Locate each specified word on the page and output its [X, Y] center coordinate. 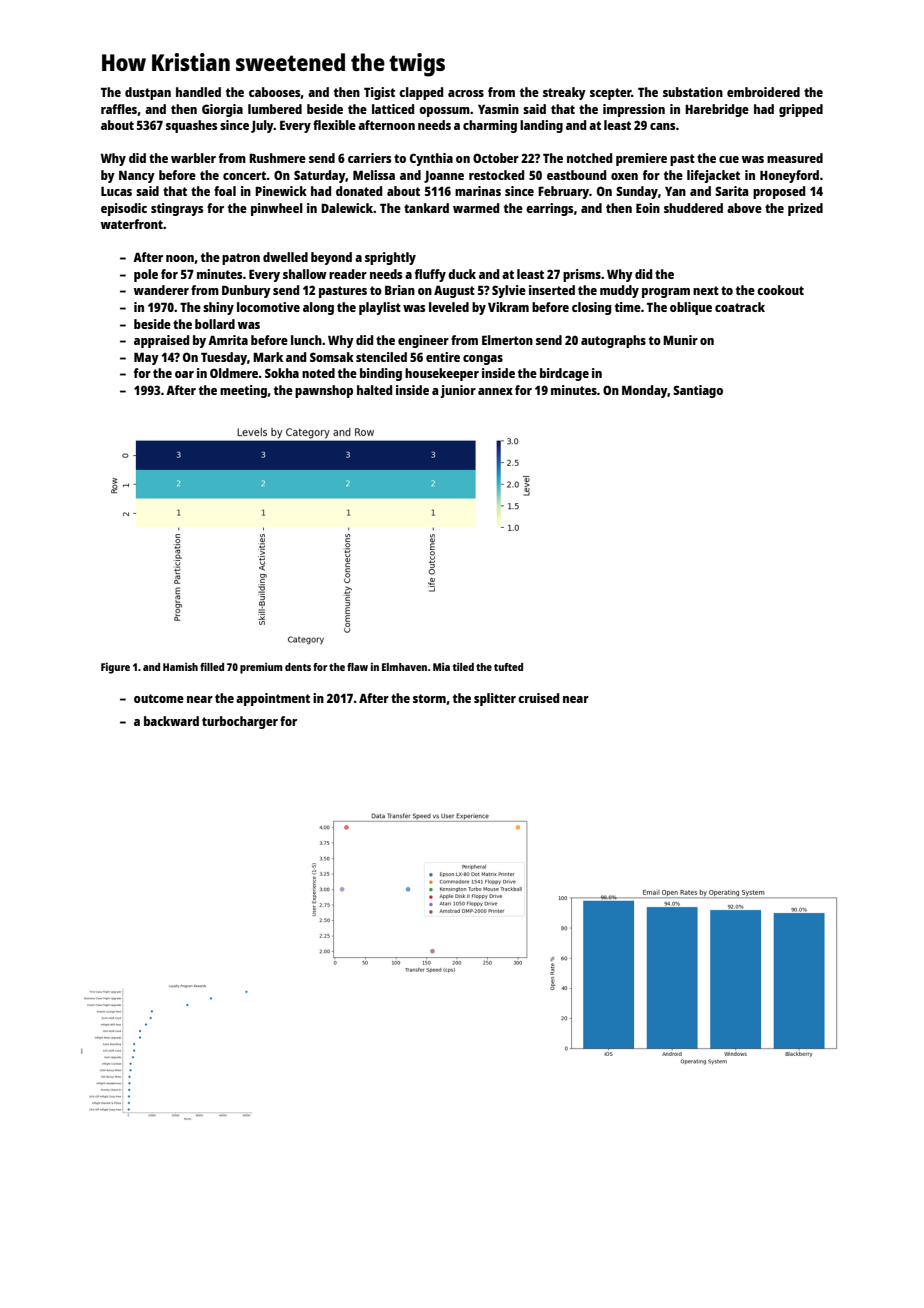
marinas [478, 191]
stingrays [177, 209]
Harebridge [717, 110]
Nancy [137, 176]
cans [662, 126]
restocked [496, 175]
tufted [508, 667]
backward [171, 721]
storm [429, 698]
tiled [463, 667]
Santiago [698, 391]
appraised [161, 341]
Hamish [180, 667]
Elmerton [507, 340]
